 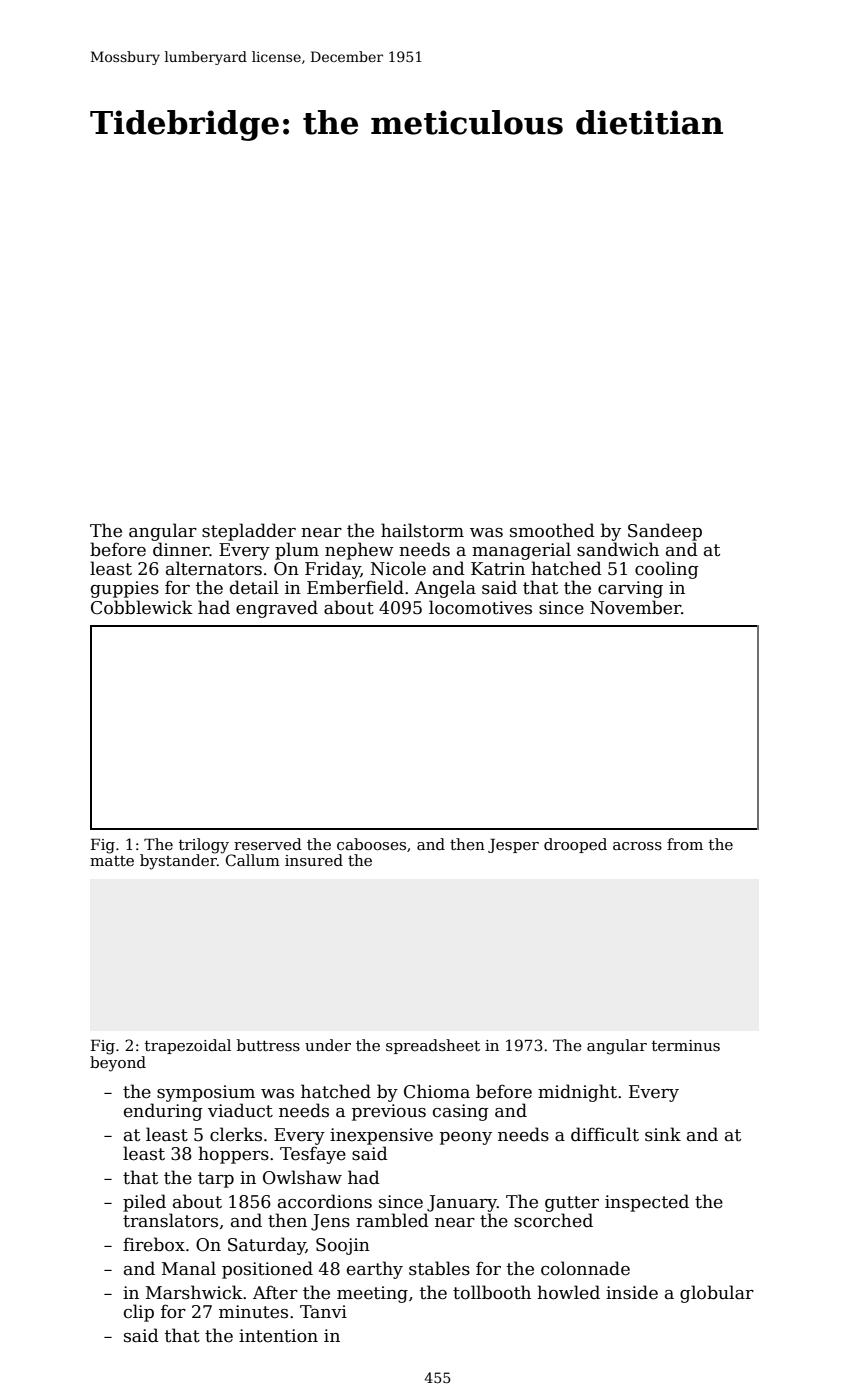 What do you see at coordinates (118, 1064) in the document?
I see `beyond` at bounding box center [118, 1064].
